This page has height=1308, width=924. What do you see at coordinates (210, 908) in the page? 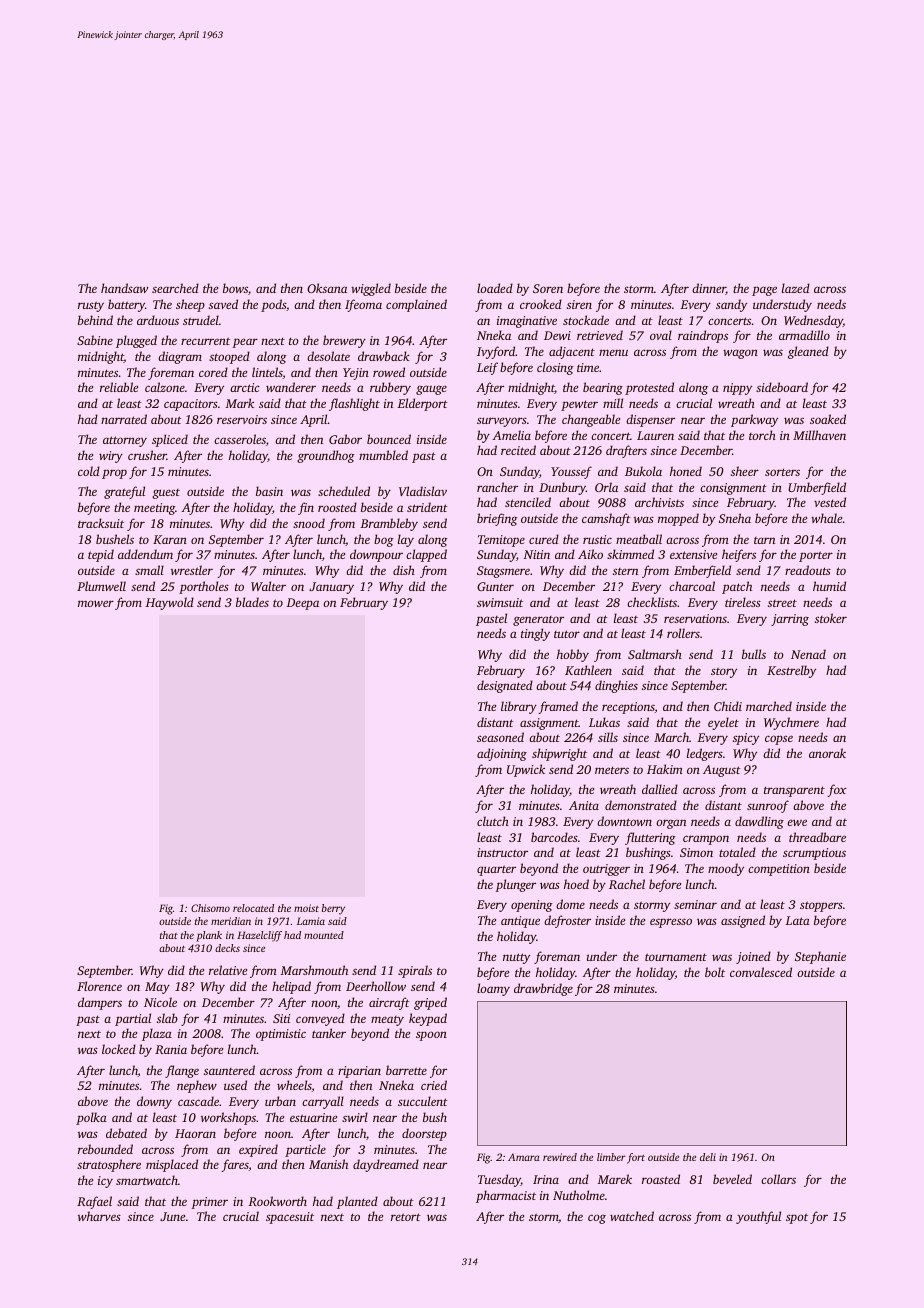
I see `Chisomo` at bounding box center [210, 908].
